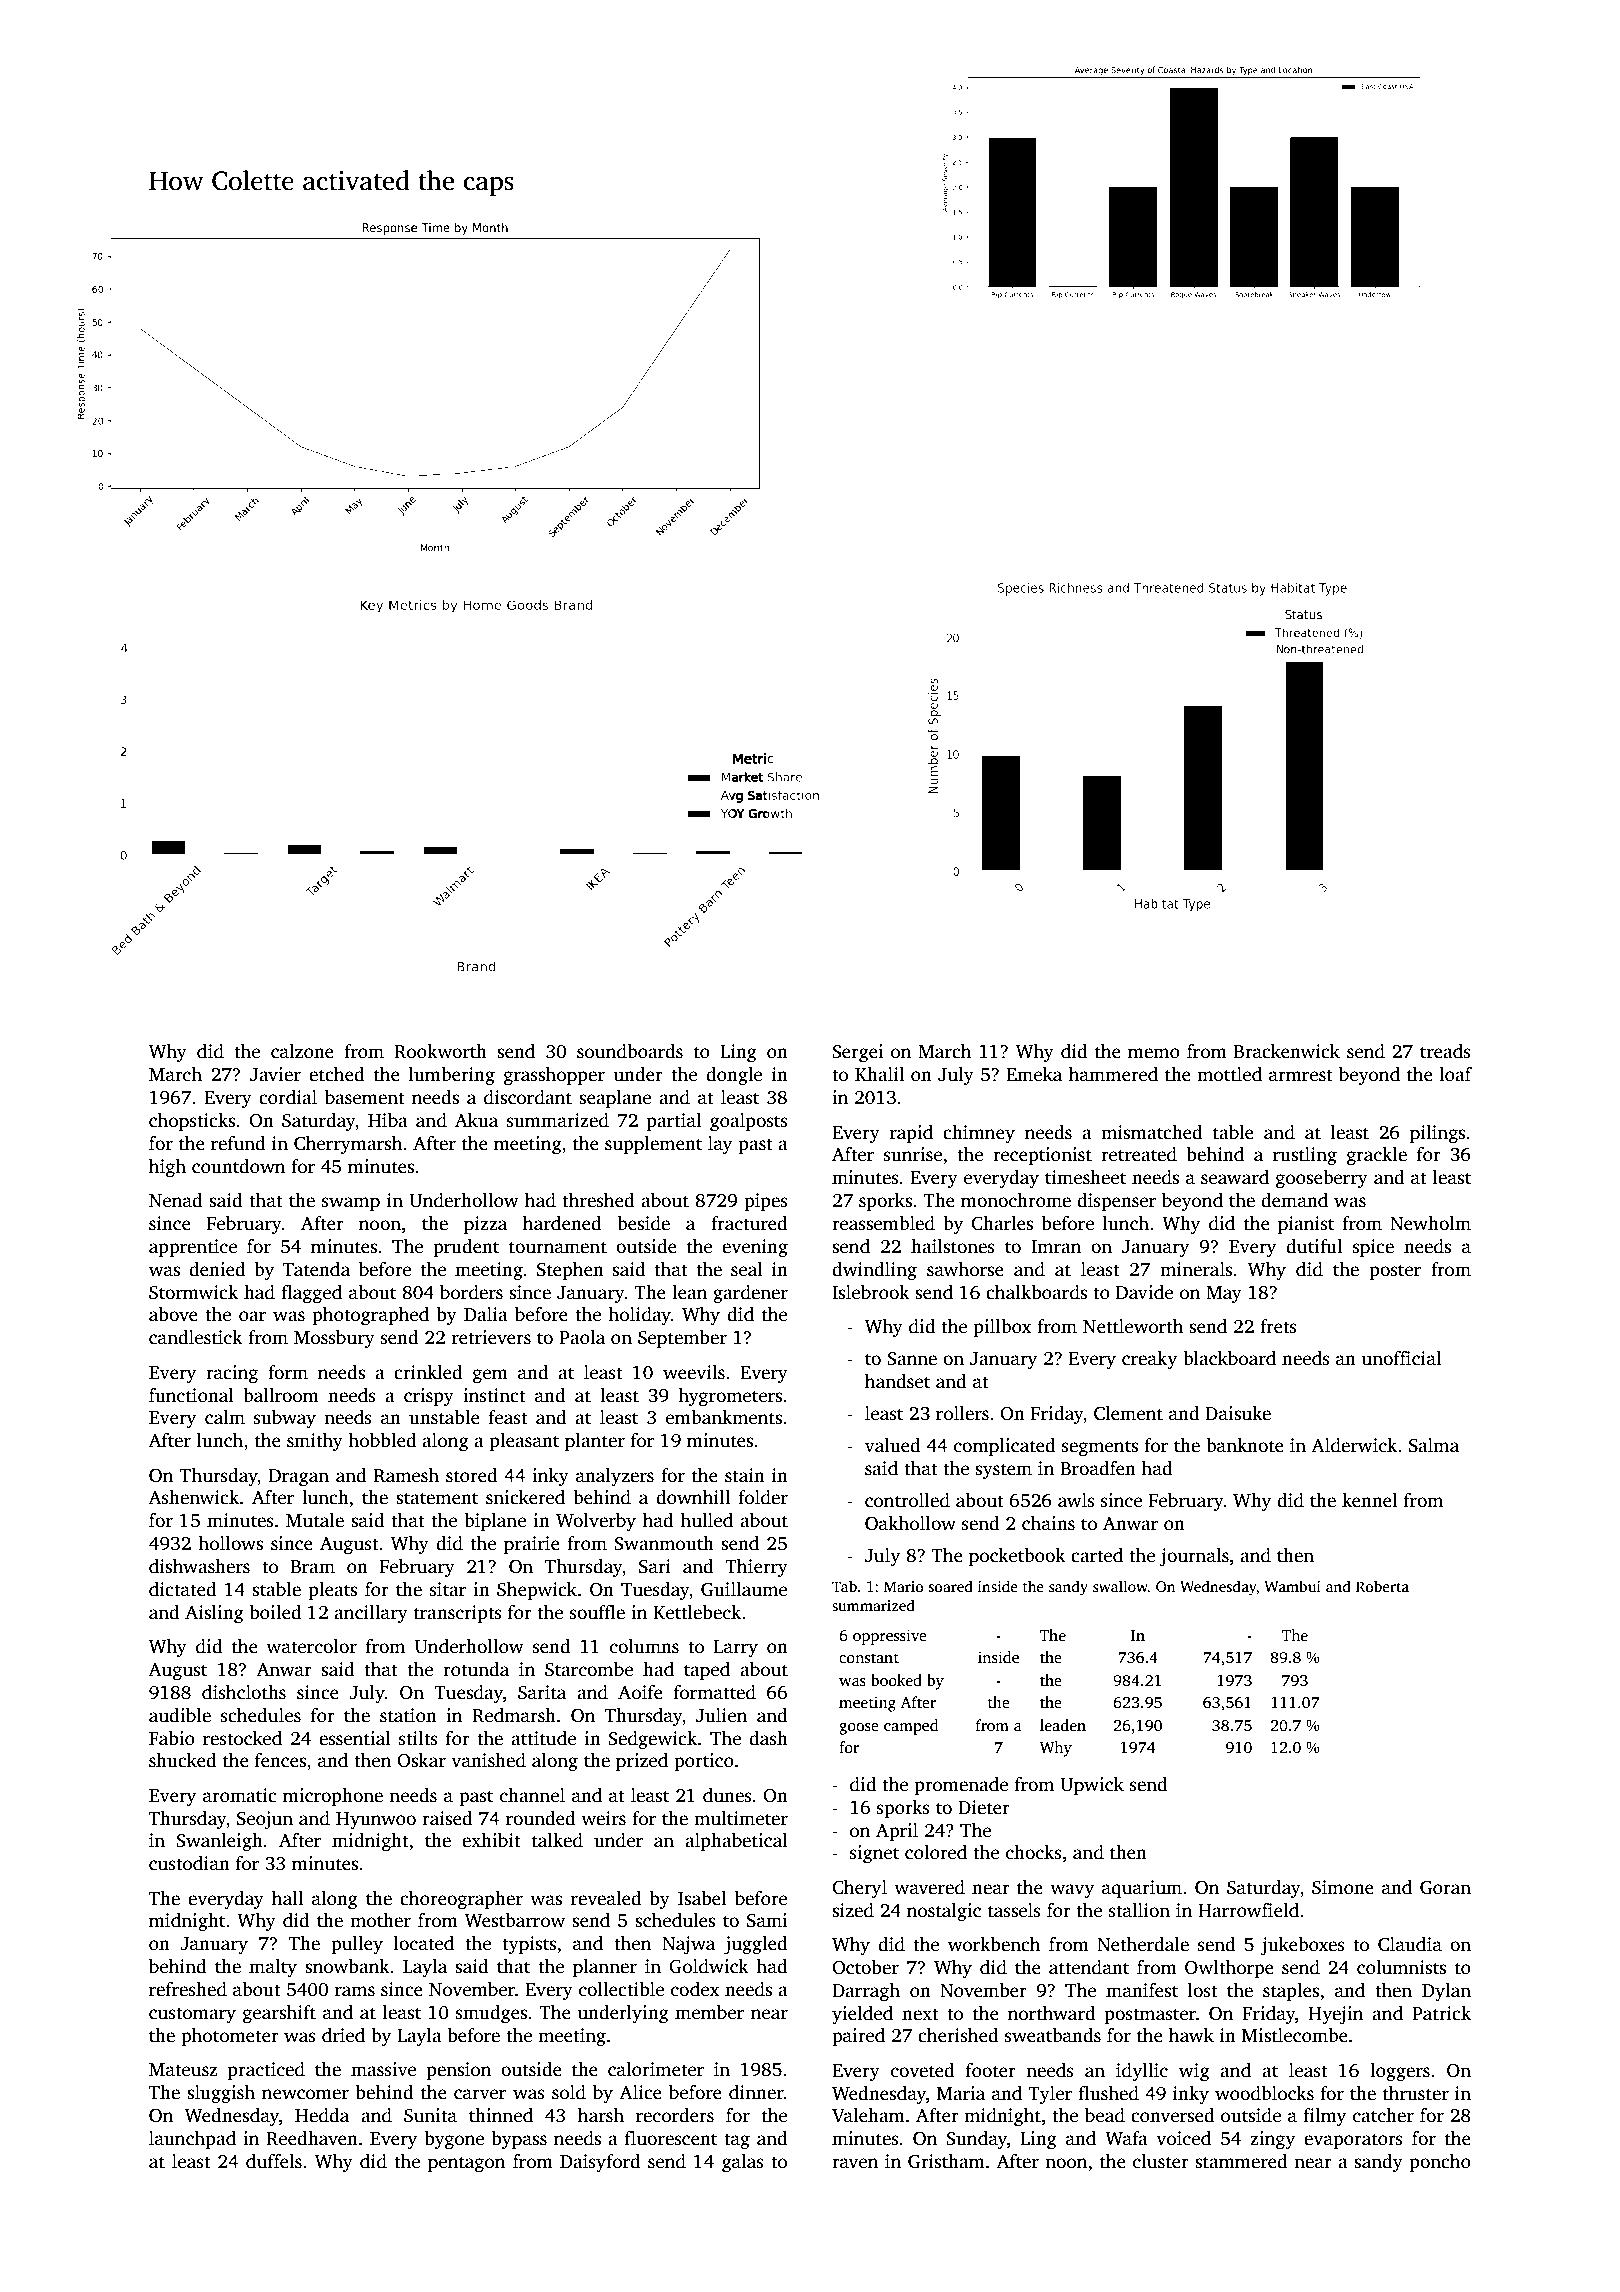  I want to click on stammered, so click(1241, 2161).
